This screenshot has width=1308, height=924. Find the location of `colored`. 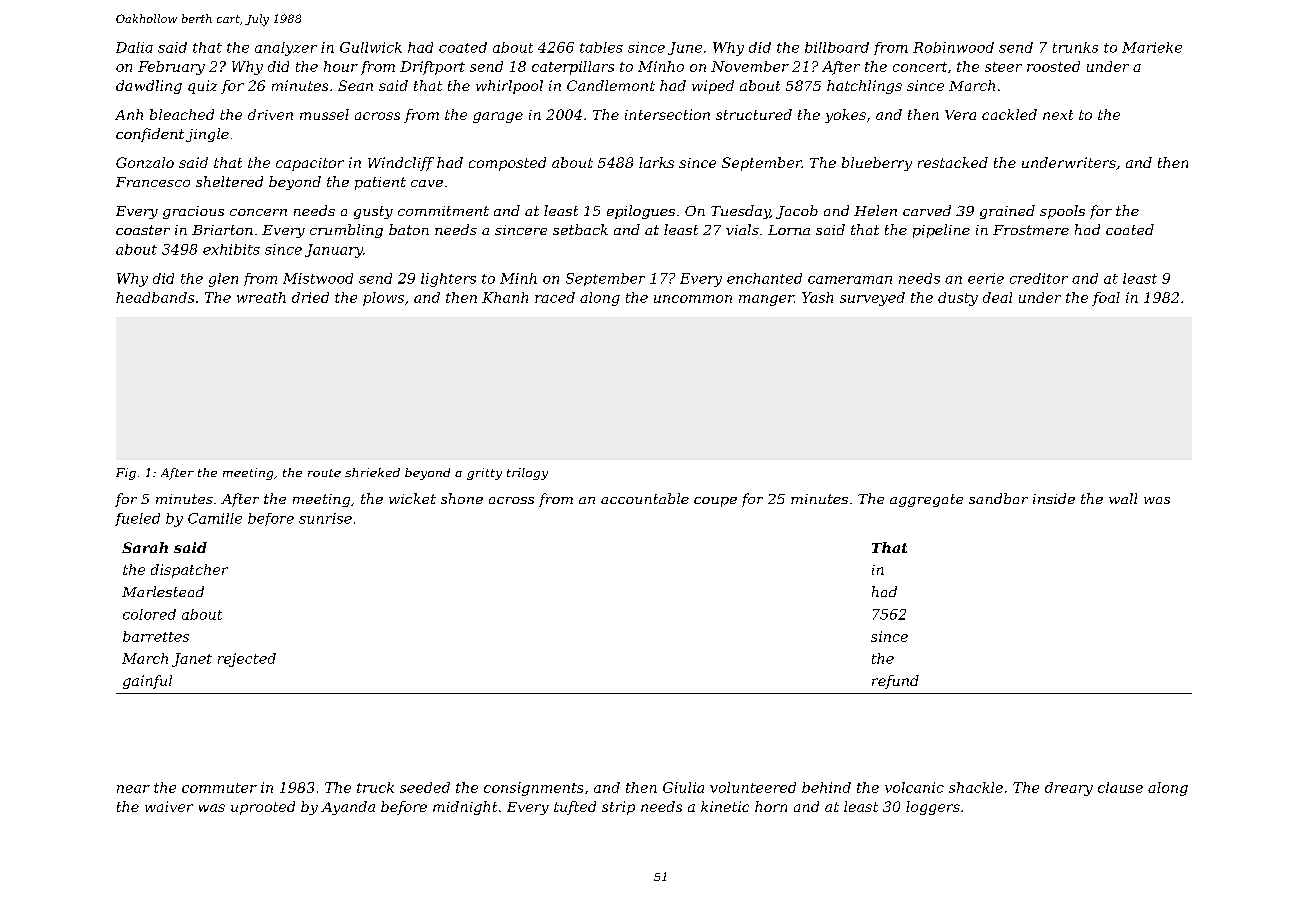

colored is located at coordinates (149, 614).
